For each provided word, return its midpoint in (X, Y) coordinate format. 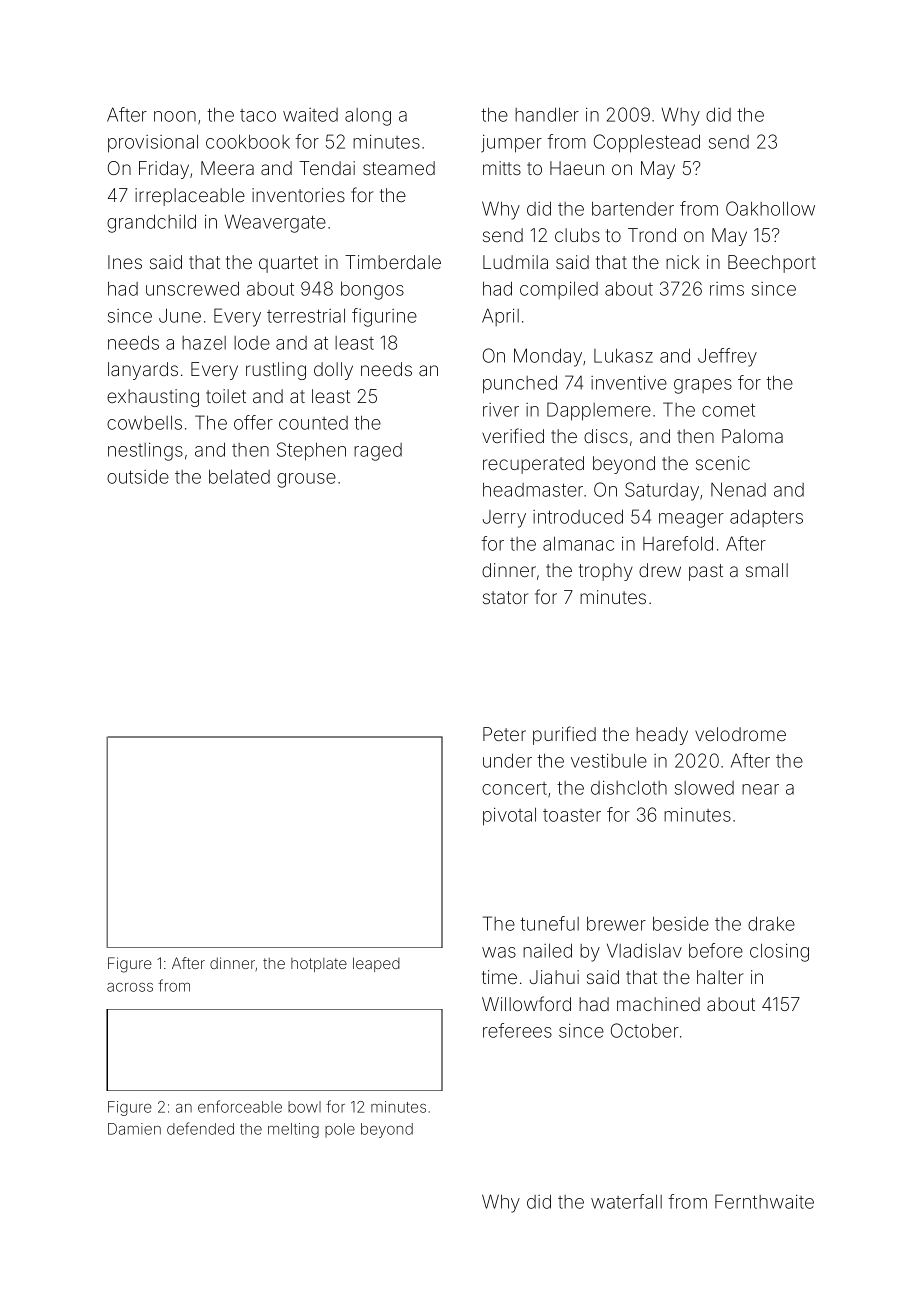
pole (340, 1130)
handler (547, 114)
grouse (306, 480)
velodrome (740, 734)
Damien (134, 1129)
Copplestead (647, 143)
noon (175, 116)
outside (138, 476)
